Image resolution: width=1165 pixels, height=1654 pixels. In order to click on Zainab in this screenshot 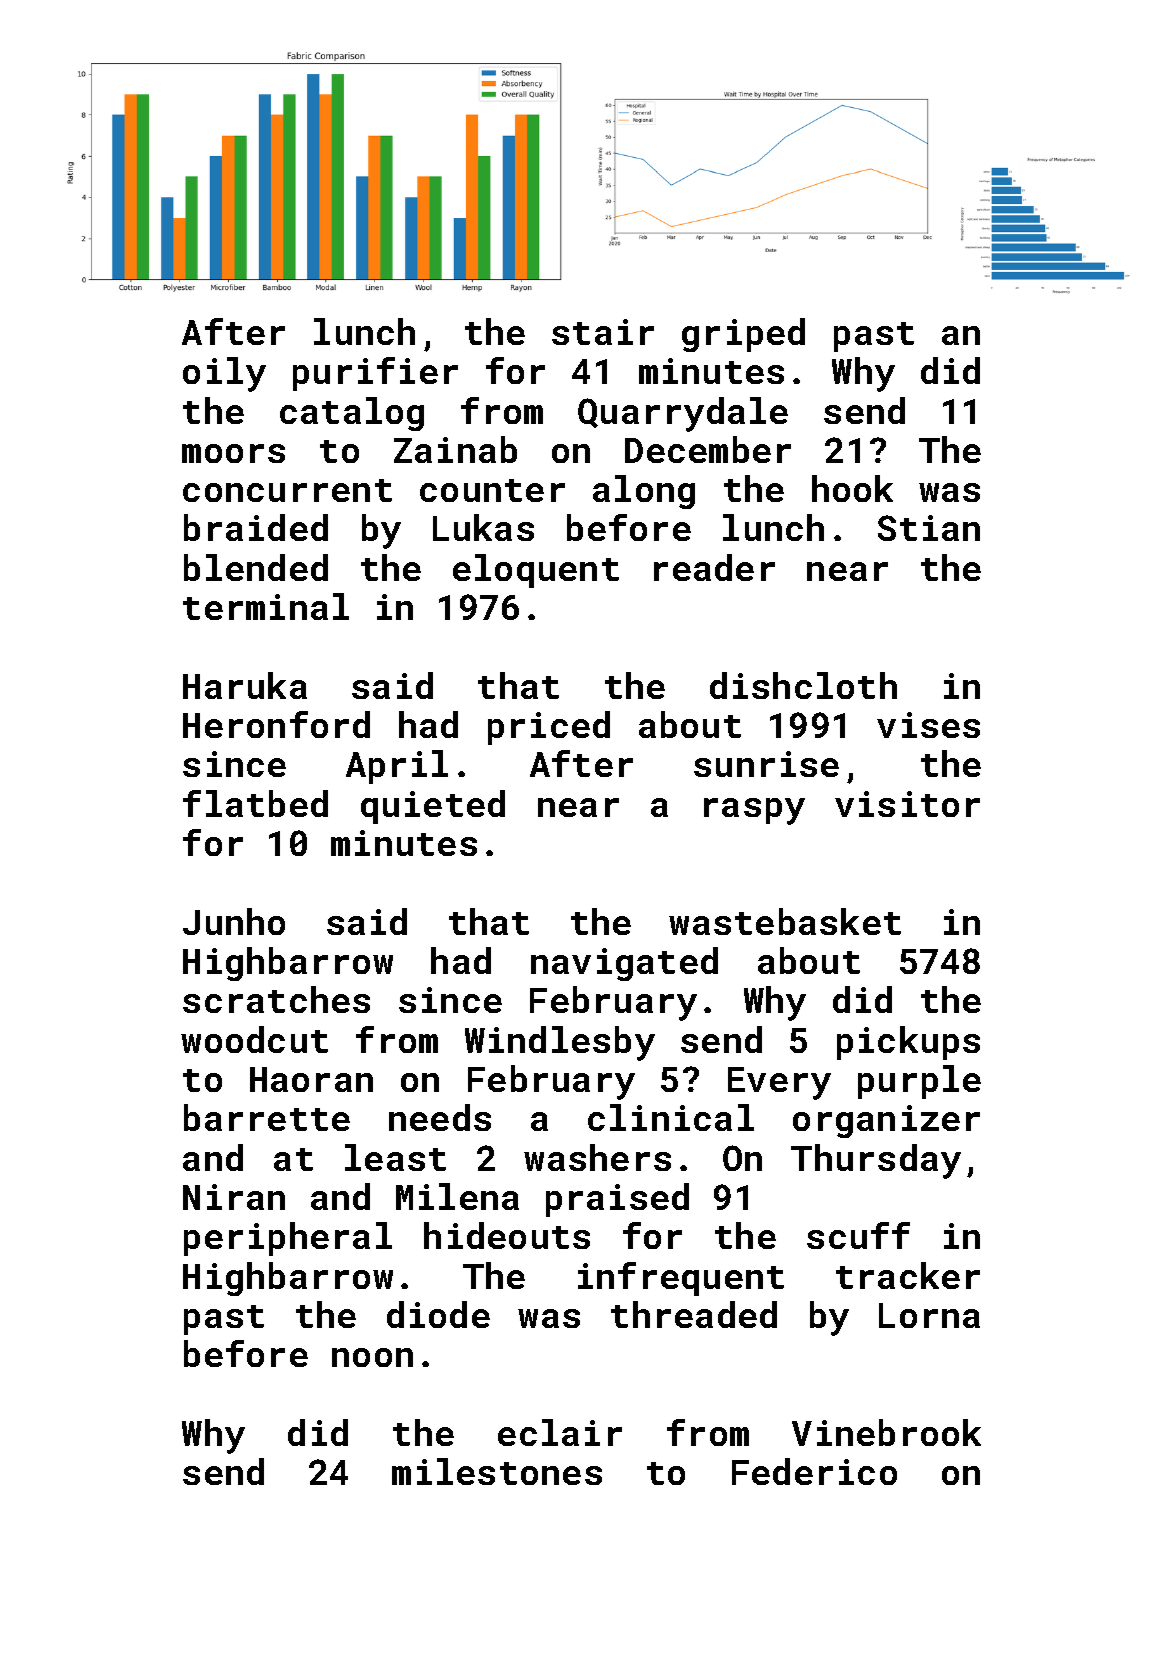, I will do `click(455, 449)`.
